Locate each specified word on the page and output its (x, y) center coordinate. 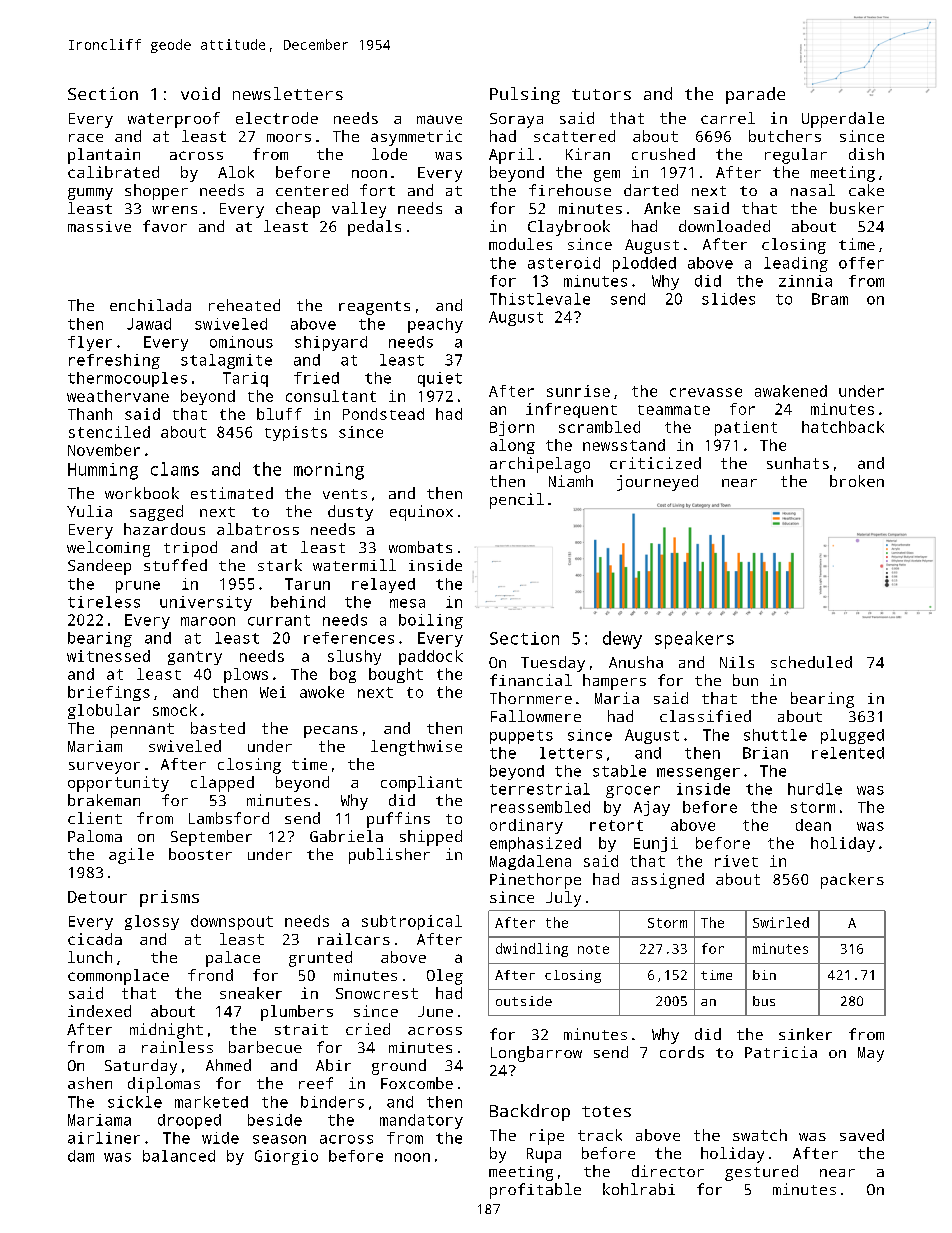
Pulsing (525, 95)
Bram (830, 299)
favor (165, 226)
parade (755, 95)
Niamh (571, 481)
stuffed (175, 565)
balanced (179, 1156)
